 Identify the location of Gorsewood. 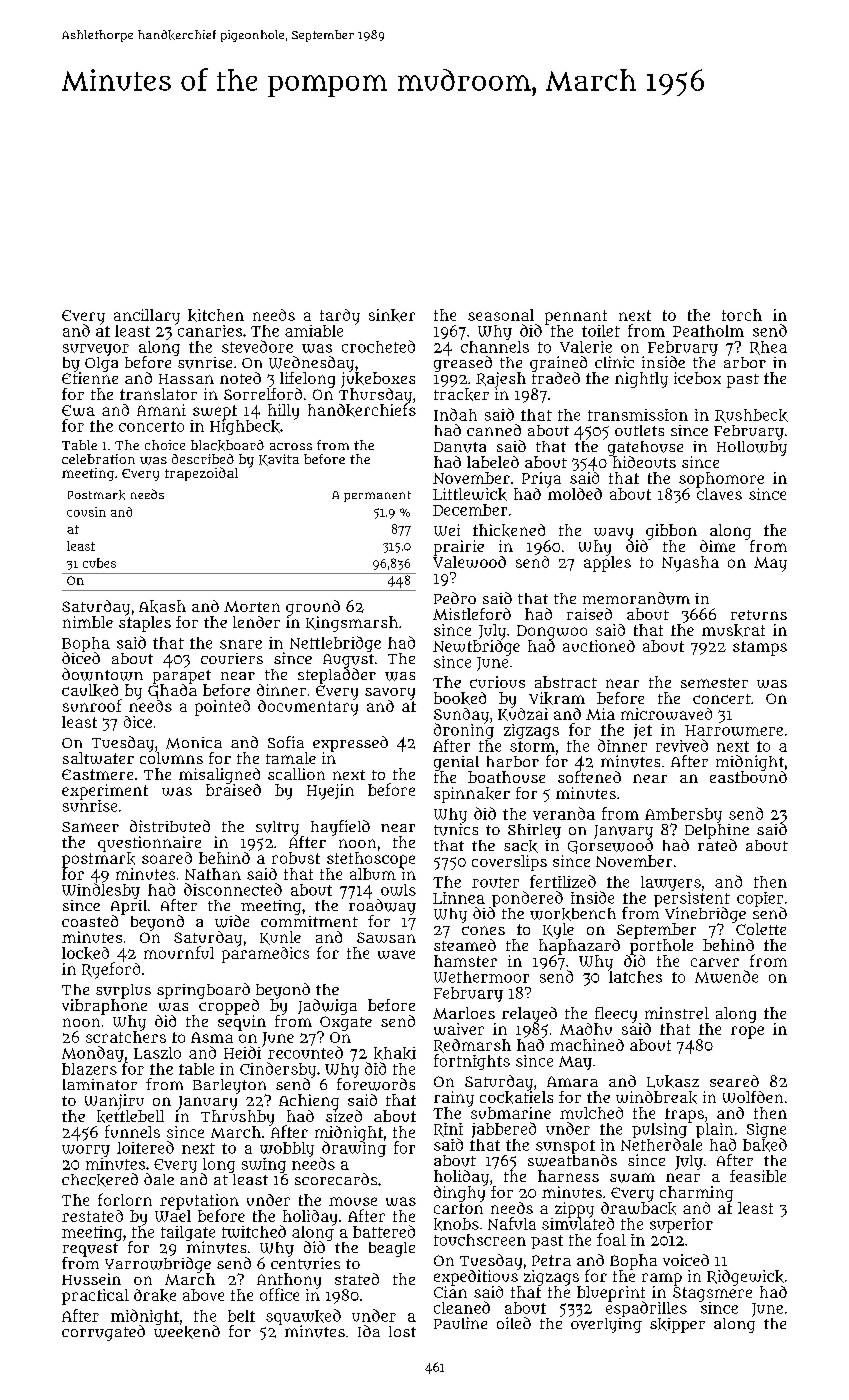
(610, 846).
